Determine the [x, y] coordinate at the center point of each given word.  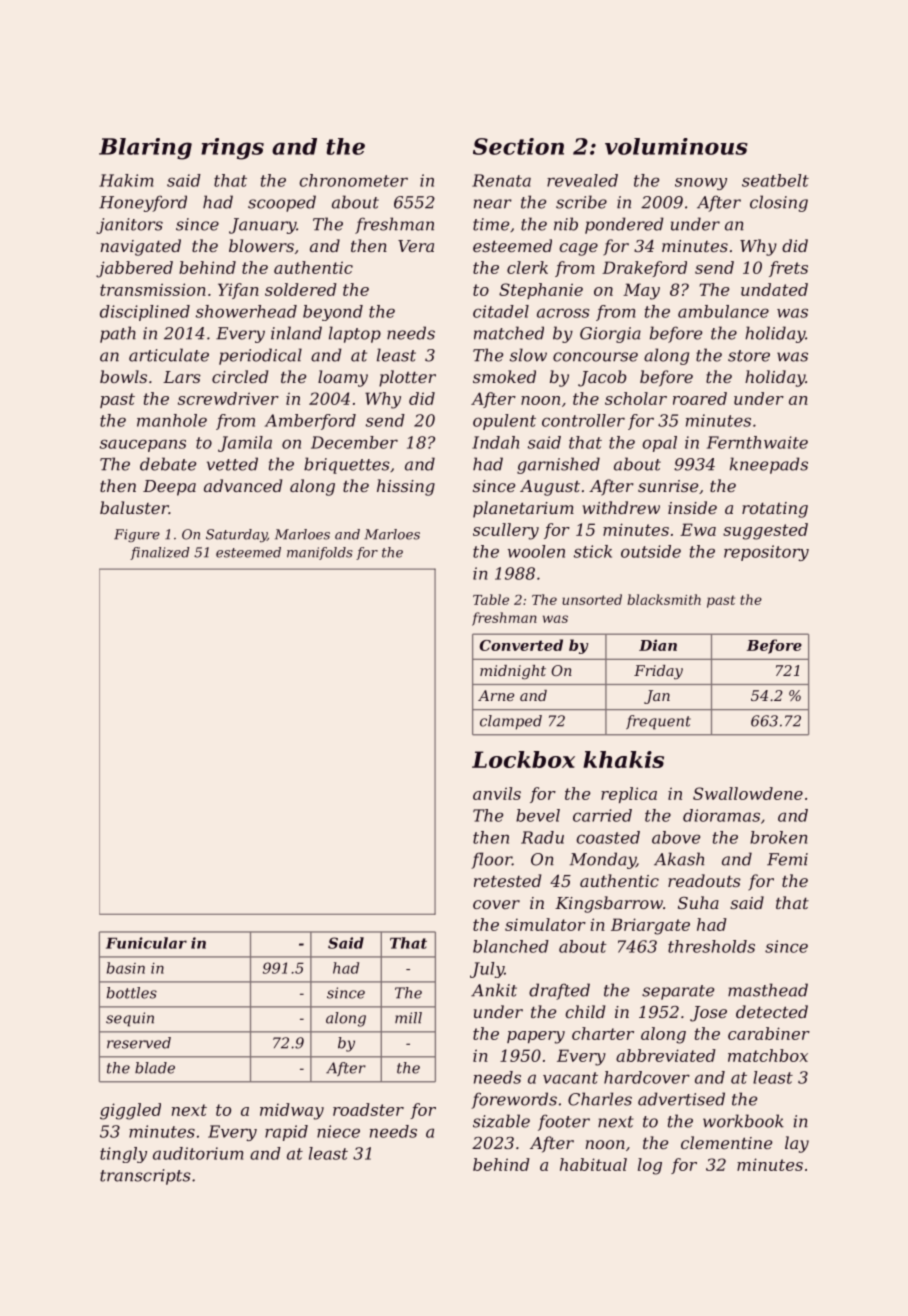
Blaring [145, 149]
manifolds [320, 553]
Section [518, 146]
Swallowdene [748, 793]
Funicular [146, 943]
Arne [496, 695]
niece [338, 1131]
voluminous [676, 146]
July [487, 970]
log [650, 1166]
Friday [658, 672]
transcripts [145, 1177]
